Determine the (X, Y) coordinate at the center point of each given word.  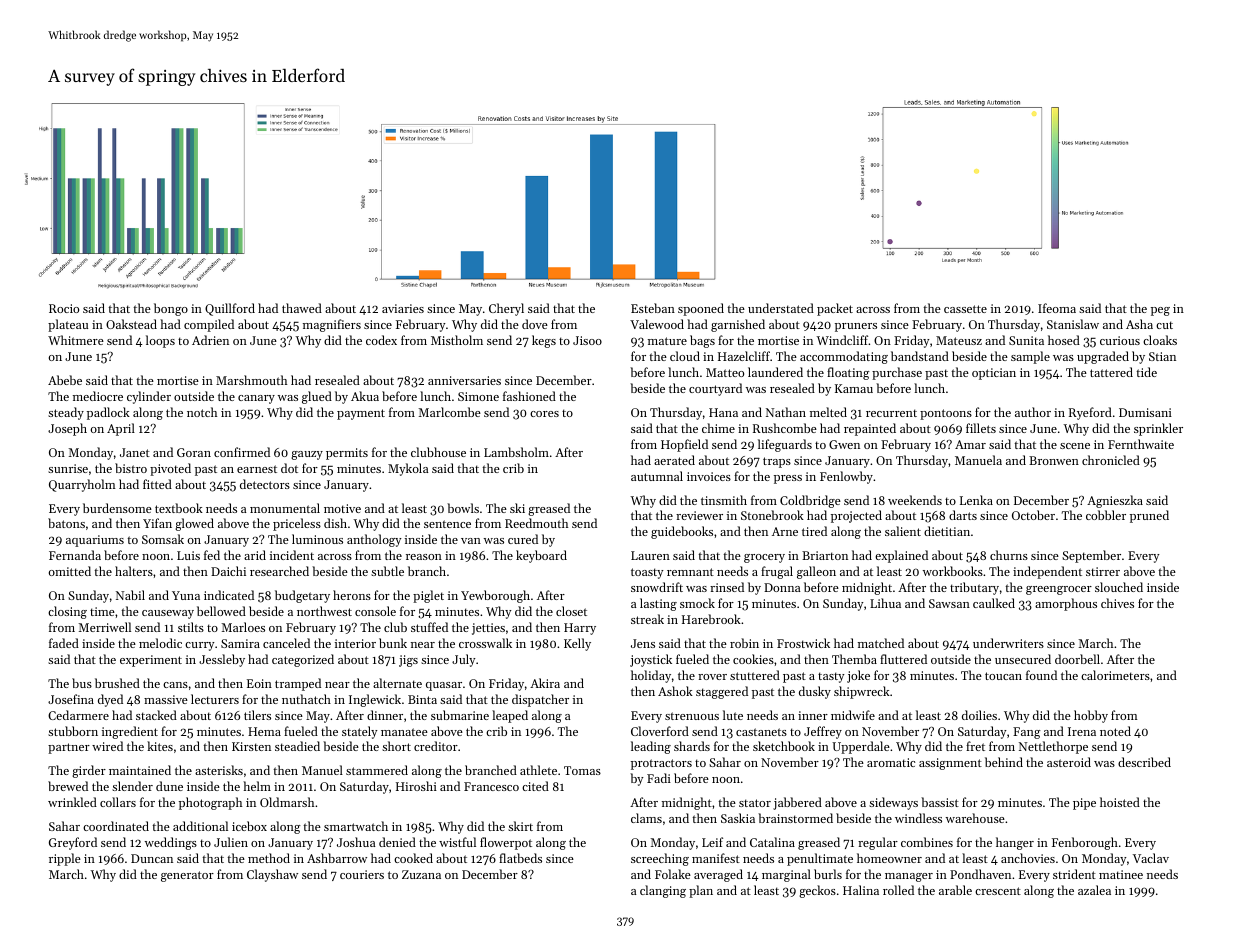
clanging (663, 891)
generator (187, 876)
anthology (374, 540)
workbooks (953, 571)
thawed (302, 308)
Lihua (885, 603)
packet (835, 309)
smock (697, 603)
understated (781, 308)
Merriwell (104, 627)
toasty (647, 573)
